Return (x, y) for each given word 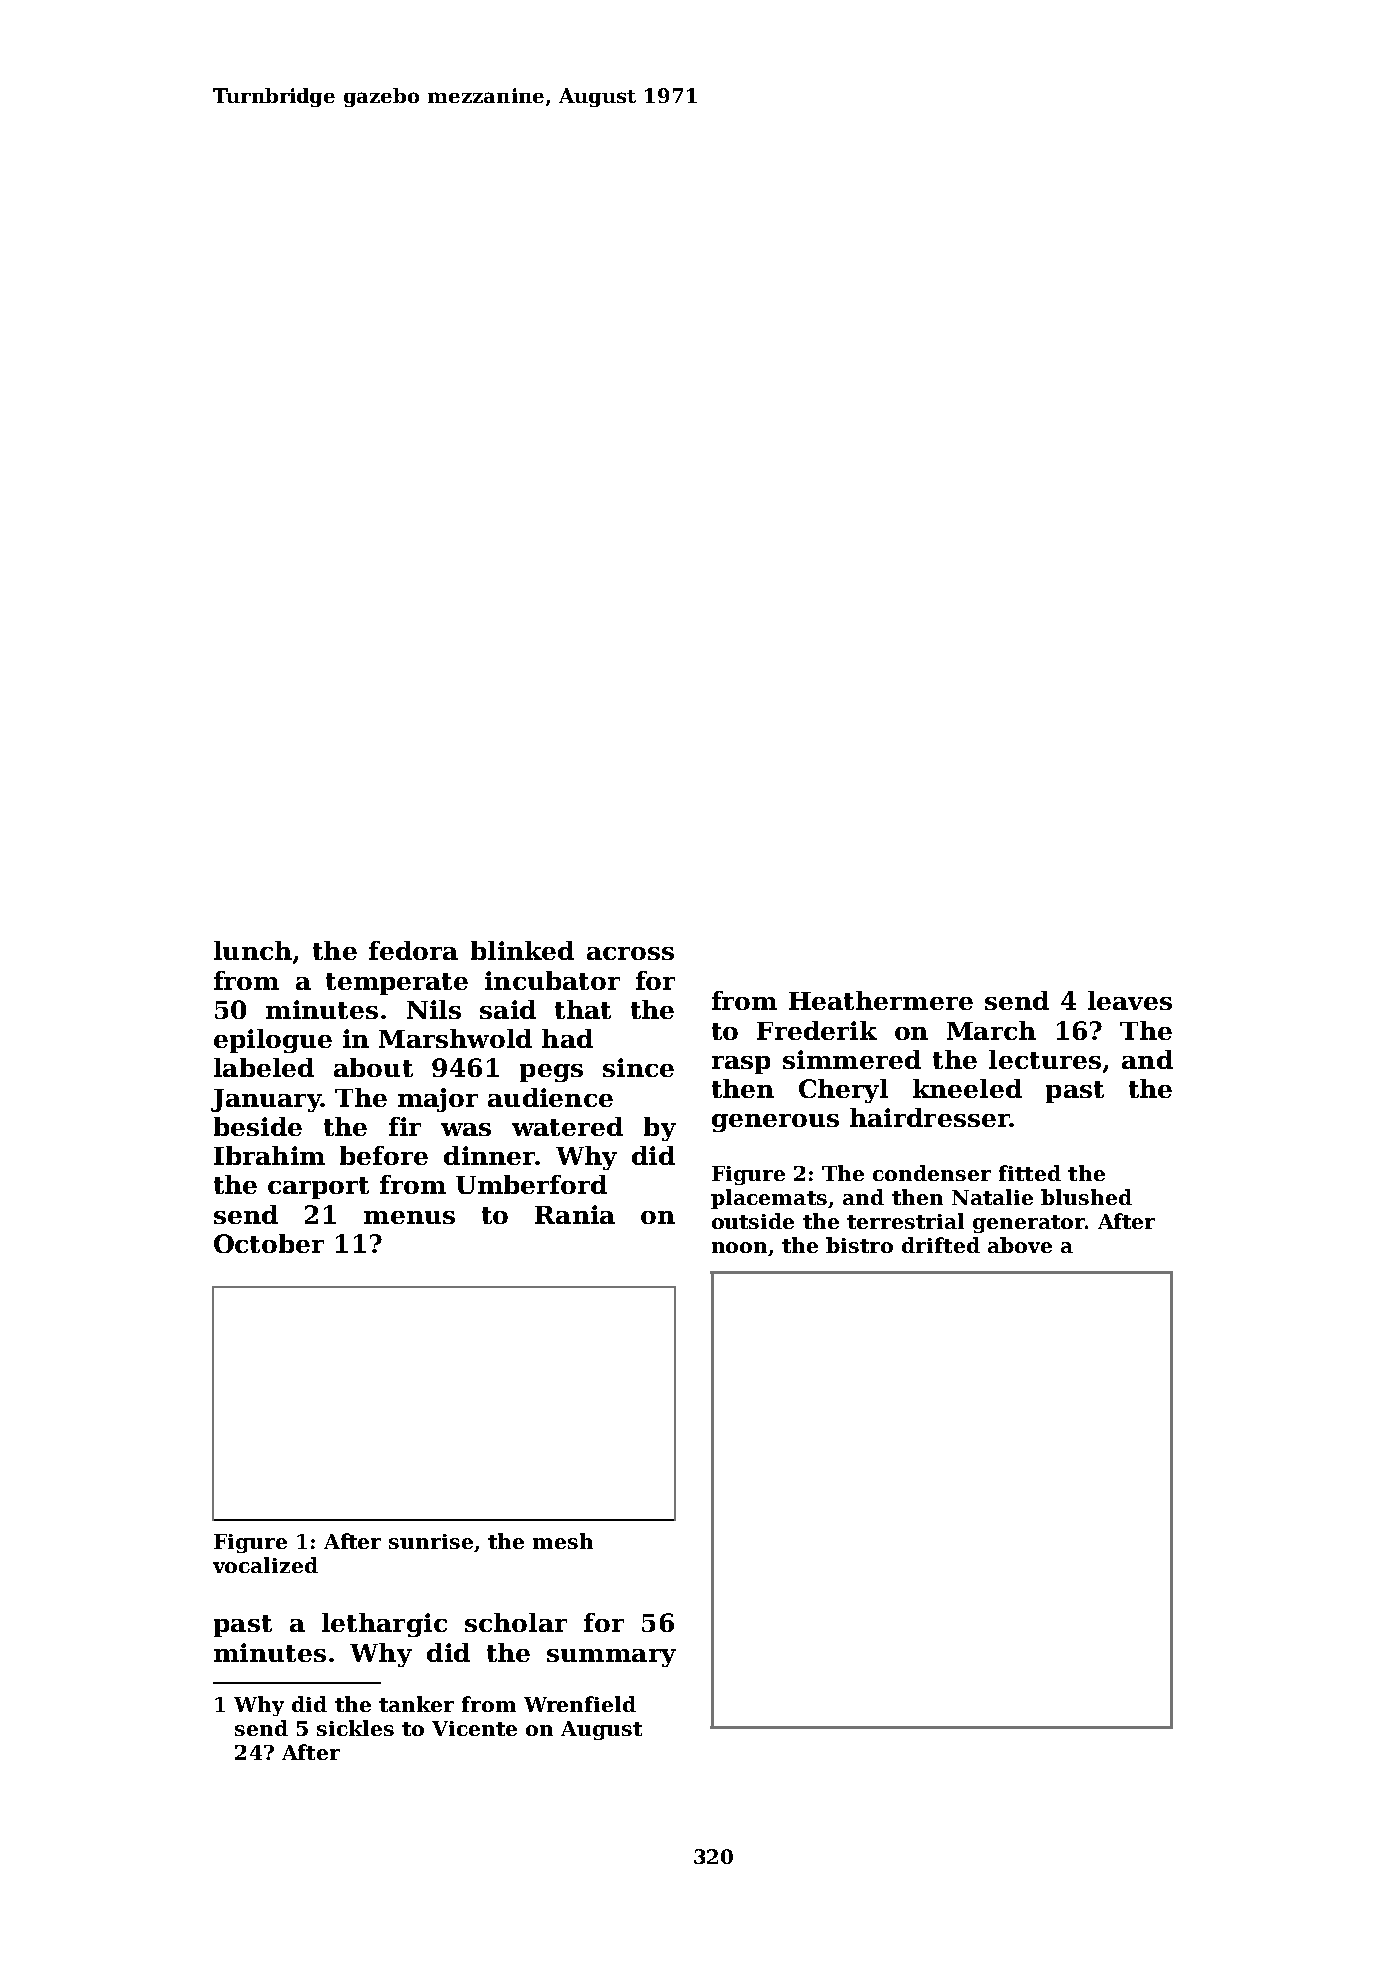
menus (409, 1217)
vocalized (265, 1565)
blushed (1086, 1197)
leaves (1130, 1000)
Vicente (474, 1728)
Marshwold (455, 1038)
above (1020, 1245)
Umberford (531, 1184)
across (630, 953)
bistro (859, 1245)
